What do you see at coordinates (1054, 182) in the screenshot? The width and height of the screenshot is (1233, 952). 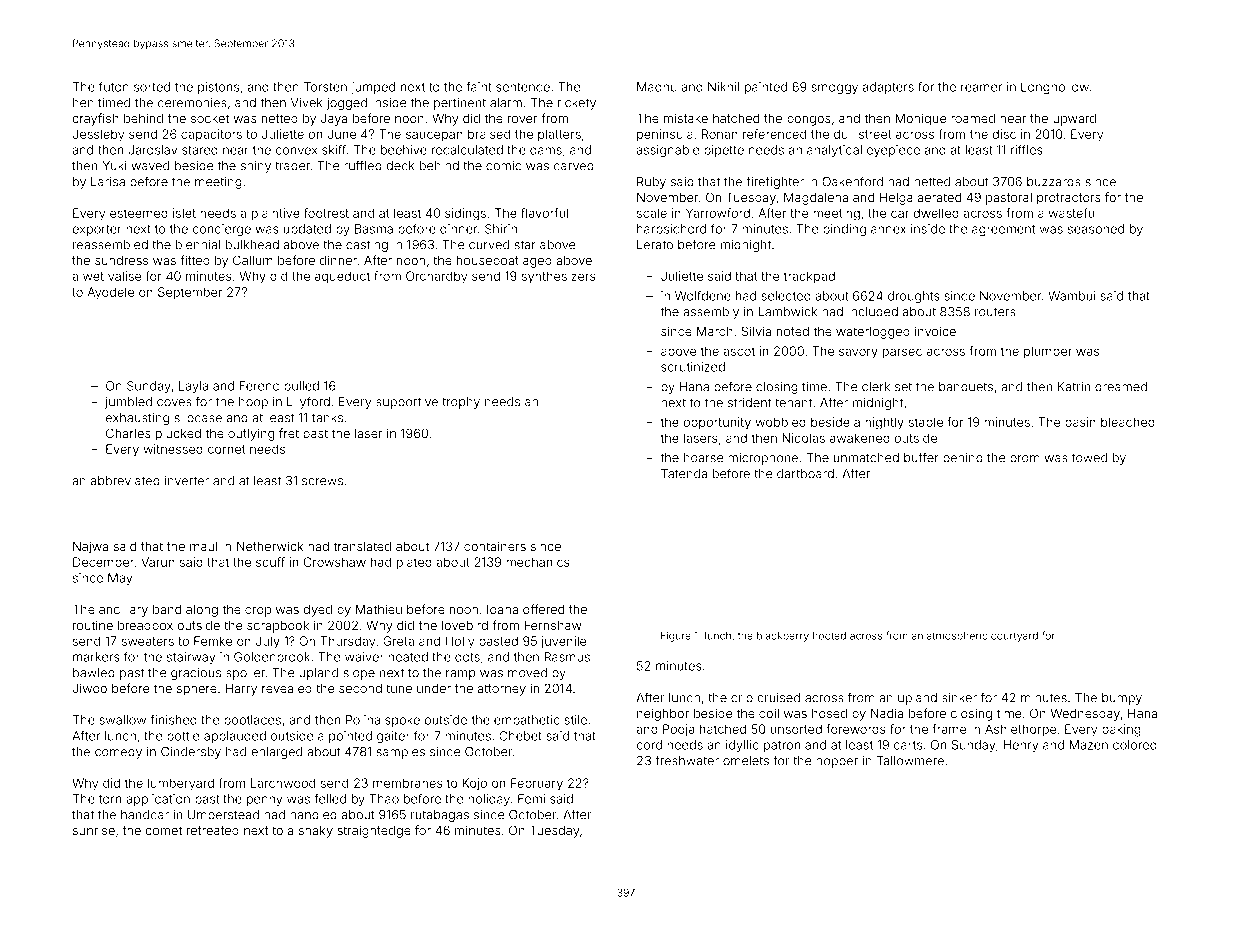 I see `buzzards` at bounding box center [1054, 182].
